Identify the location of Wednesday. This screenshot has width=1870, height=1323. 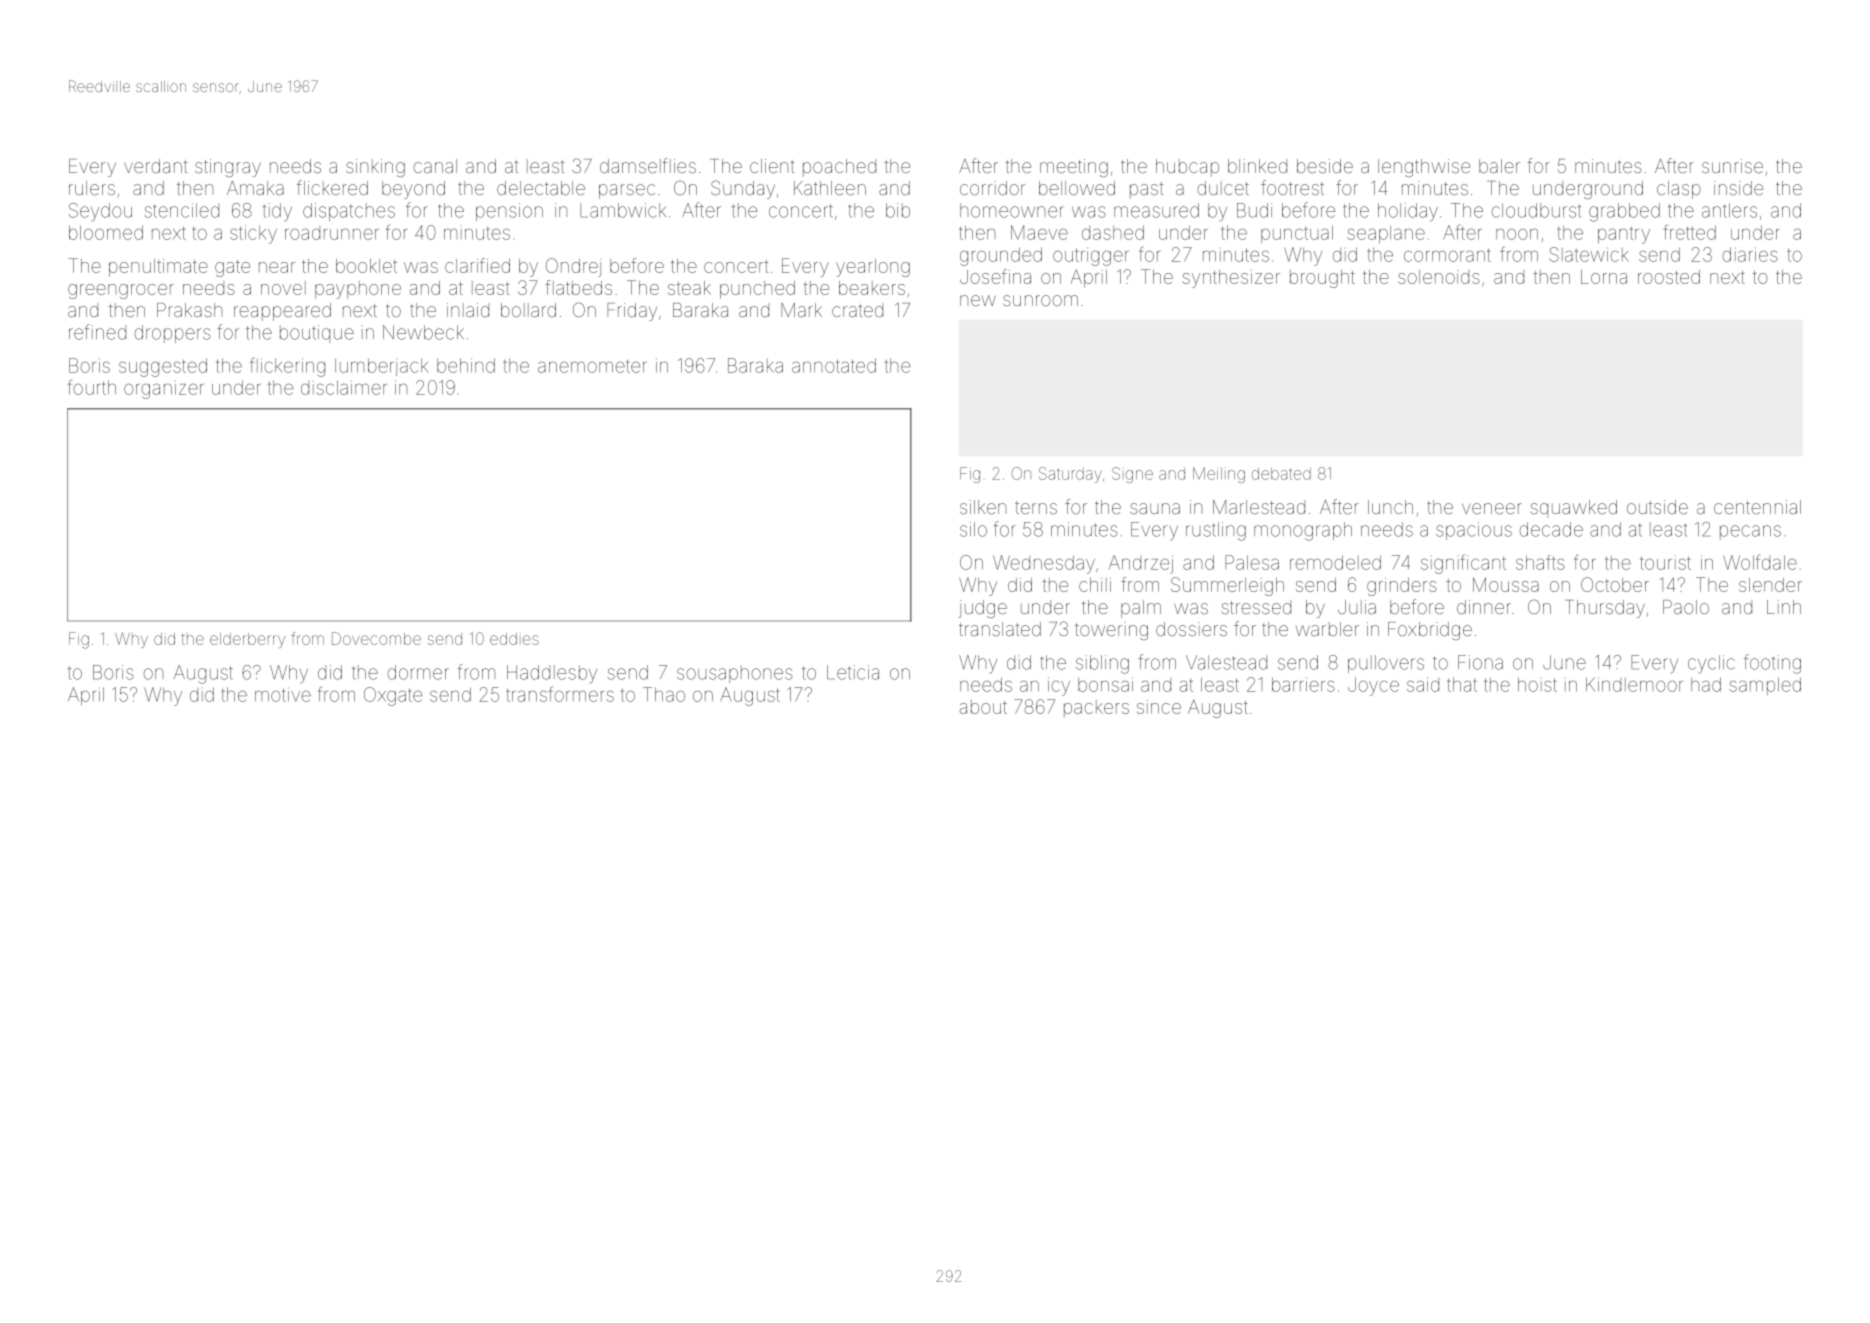
(1044, 564).
